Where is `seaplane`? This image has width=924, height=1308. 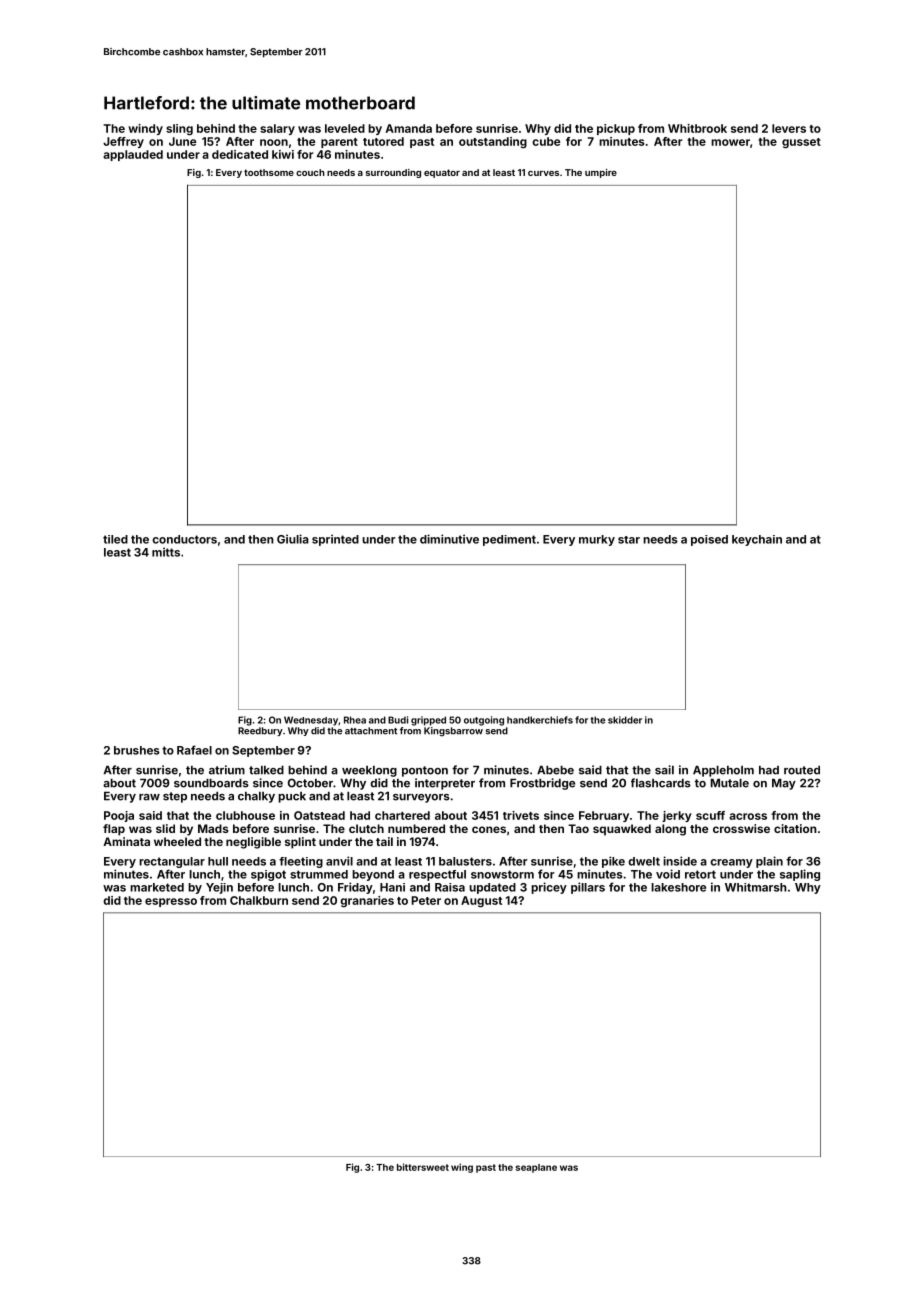
seaplane is located at coordinates (536, 1168).
